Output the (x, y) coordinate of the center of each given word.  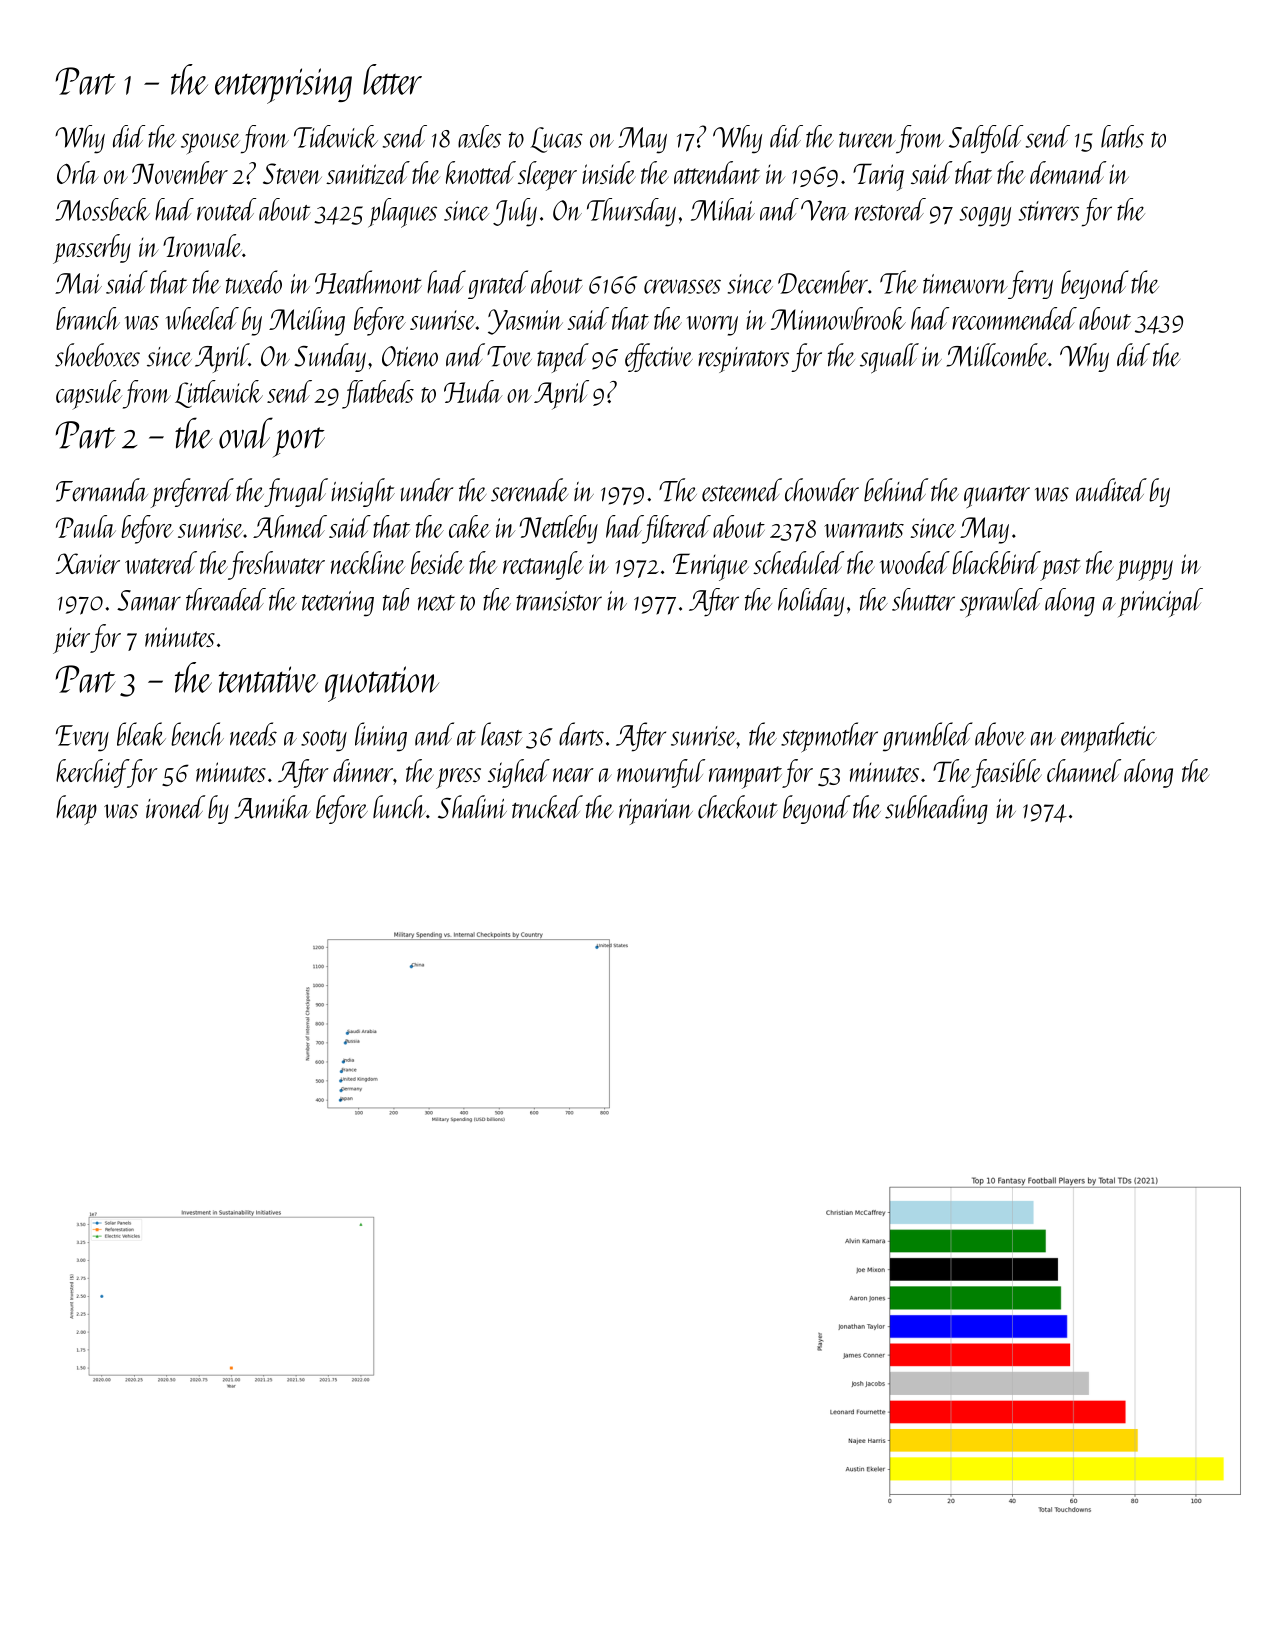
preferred (192, 493)
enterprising (283, 86)
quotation (382, 684)
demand (1068, 172)
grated (498, 284)
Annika (272, 807)
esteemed (742, 490)
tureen (867, 140)
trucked (547, 807)
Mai (78, 283)
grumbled (928, 737)
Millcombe (997, 355)
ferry (1030, 284)
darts (581, 734)
